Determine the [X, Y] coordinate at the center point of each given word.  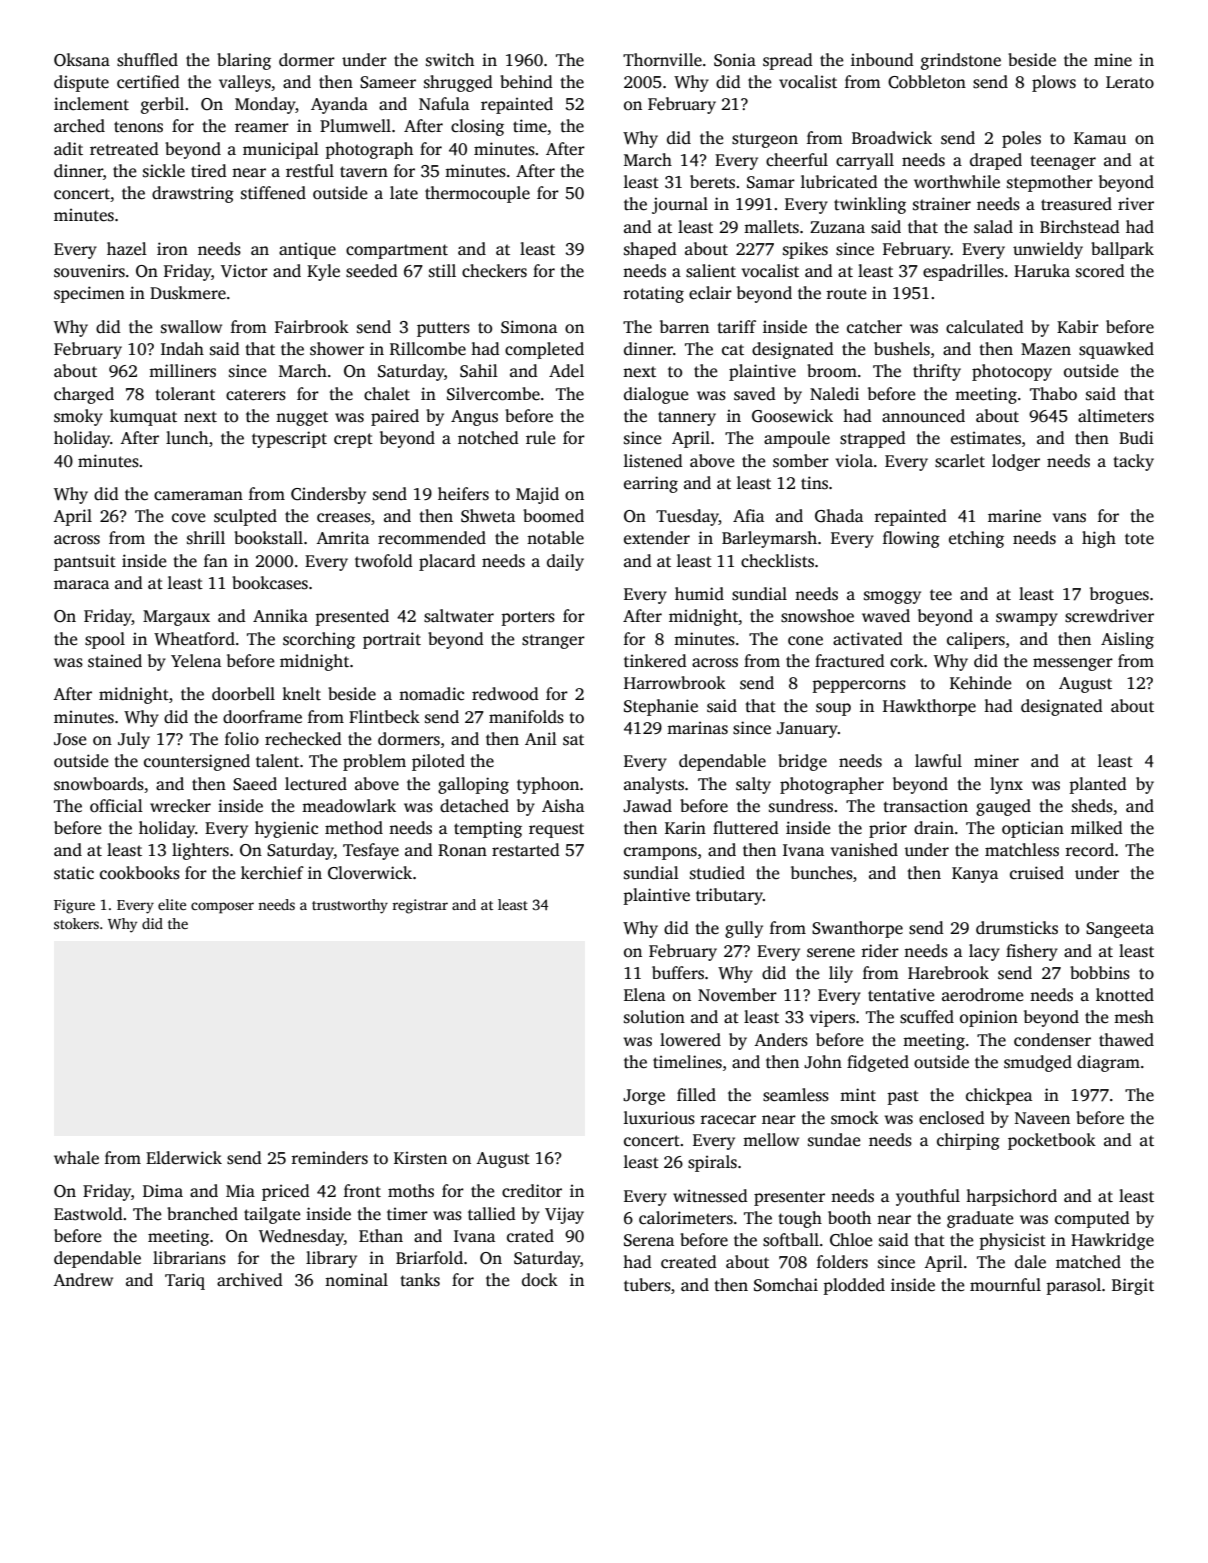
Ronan [462, 850]
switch [450, 60]
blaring [244, 61]
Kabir [1078, 326]
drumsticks [1017, 928]
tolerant [185, 394]
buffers [678, 973]
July [134, 740]
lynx [1006, 785]
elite [172, 904]
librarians [189, 1258]
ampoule [797, 439]
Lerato [1130, 82]
